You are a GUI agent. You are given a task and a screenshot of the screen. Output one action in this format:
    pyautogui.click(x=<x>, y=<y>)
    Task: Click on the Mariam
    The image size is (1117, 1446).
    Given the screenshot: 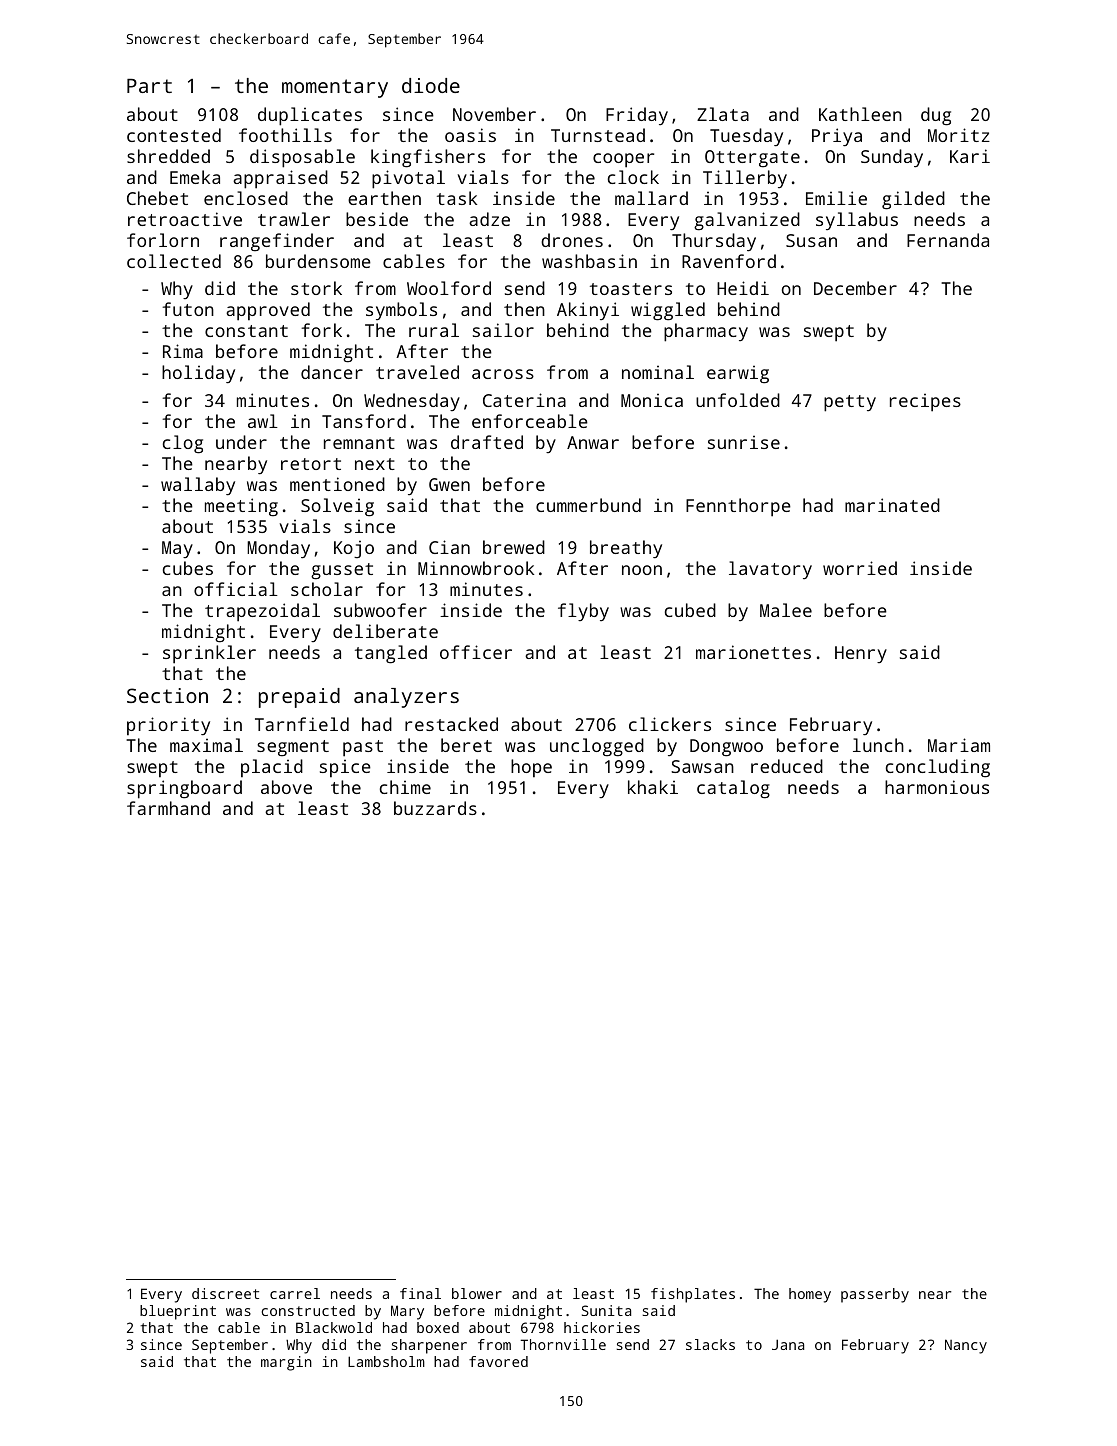 What is the action you would take?
    pyautogui.click(x=959, y=745)
